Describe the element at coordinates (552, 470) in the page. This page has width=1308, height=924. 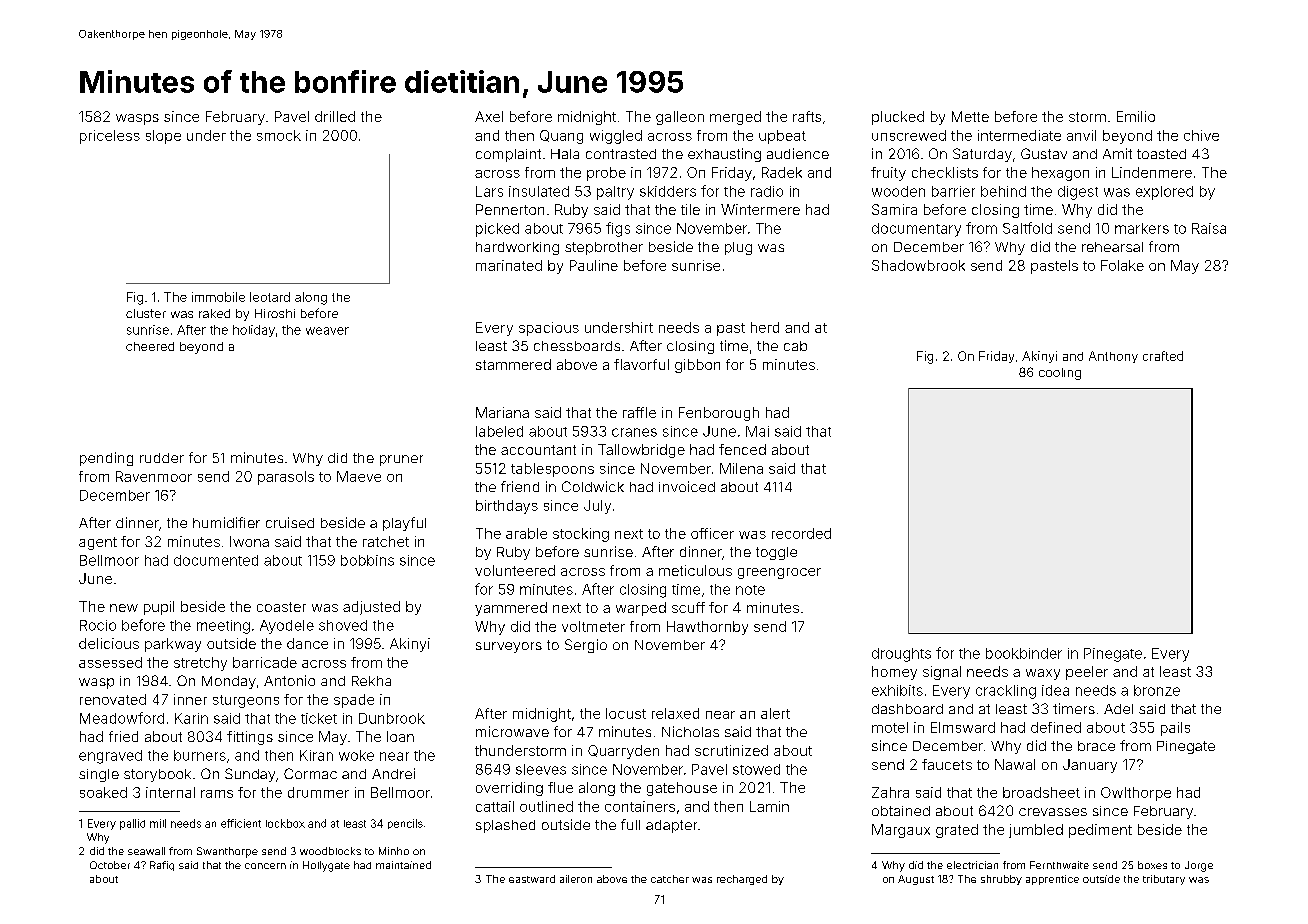
I see `tablespoons` at that location.
